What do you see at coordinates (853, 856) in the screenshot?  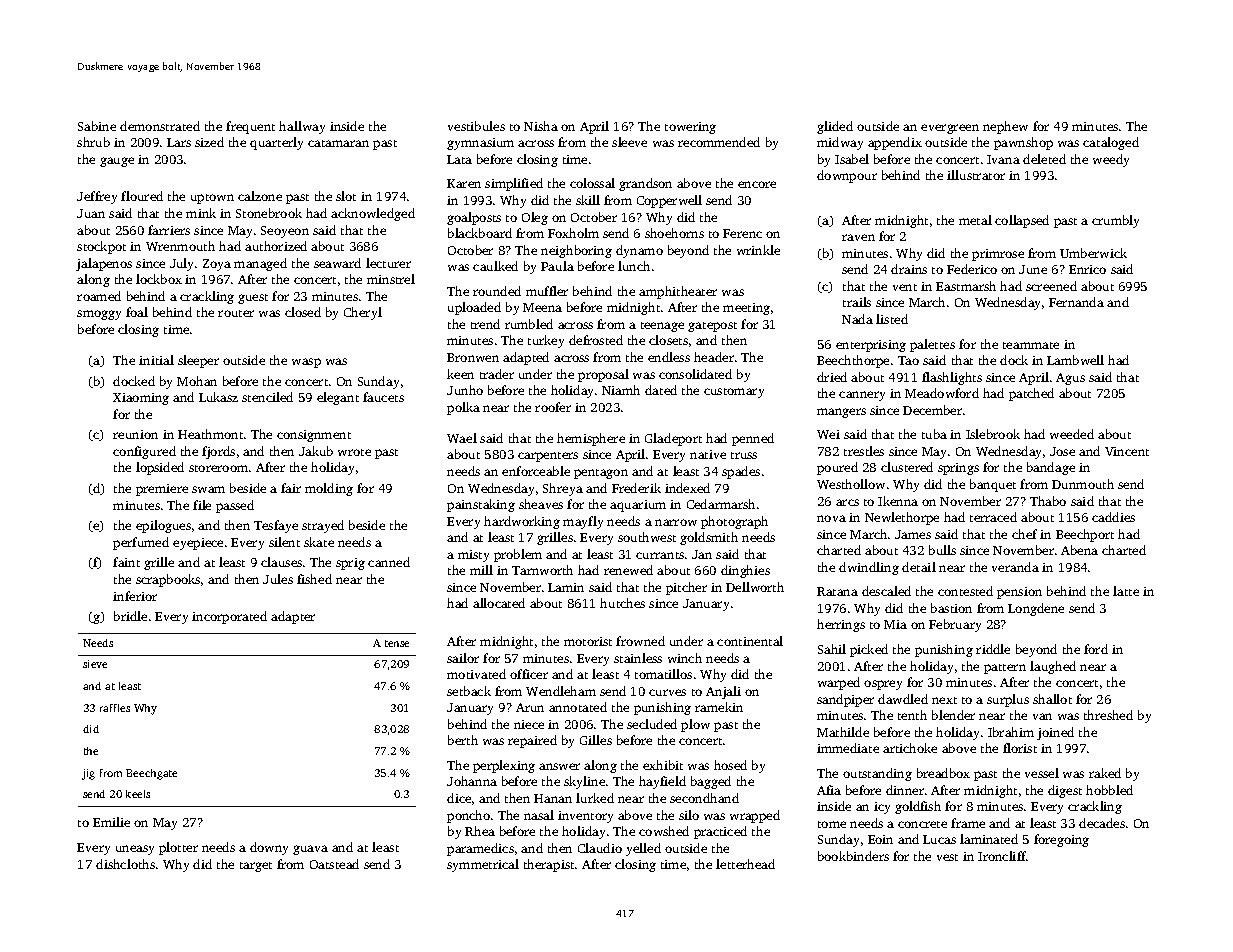 I see `bookbinders` at bounding box center [853, 856].
